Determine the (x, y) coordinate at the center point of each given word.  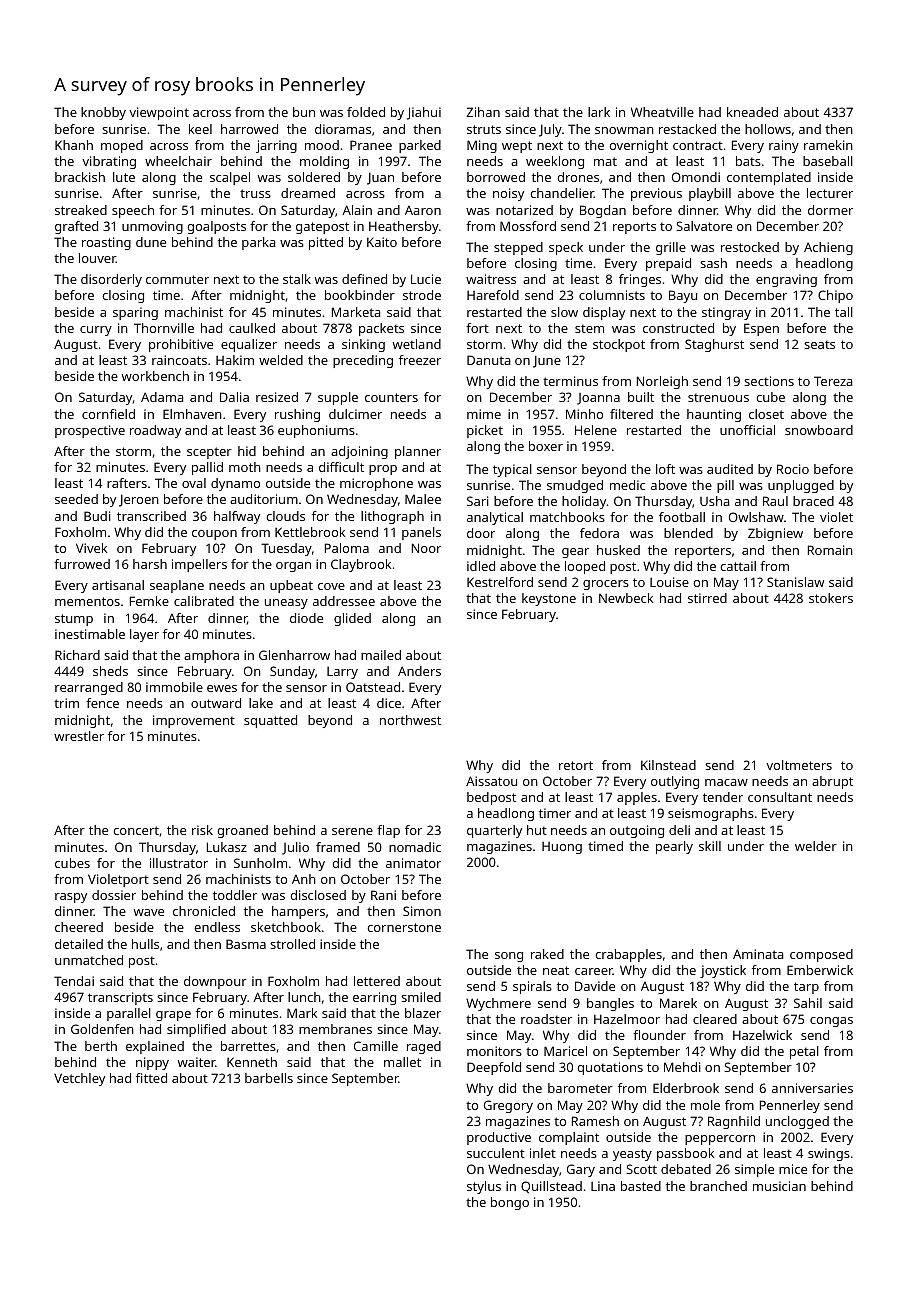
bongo (510, 1203)
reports (634, 228)
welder (816, 846)
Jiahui (424, 113)
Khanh (74, 145)
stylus (484, 1187)
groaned (242, 831)
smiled (421, 997)
